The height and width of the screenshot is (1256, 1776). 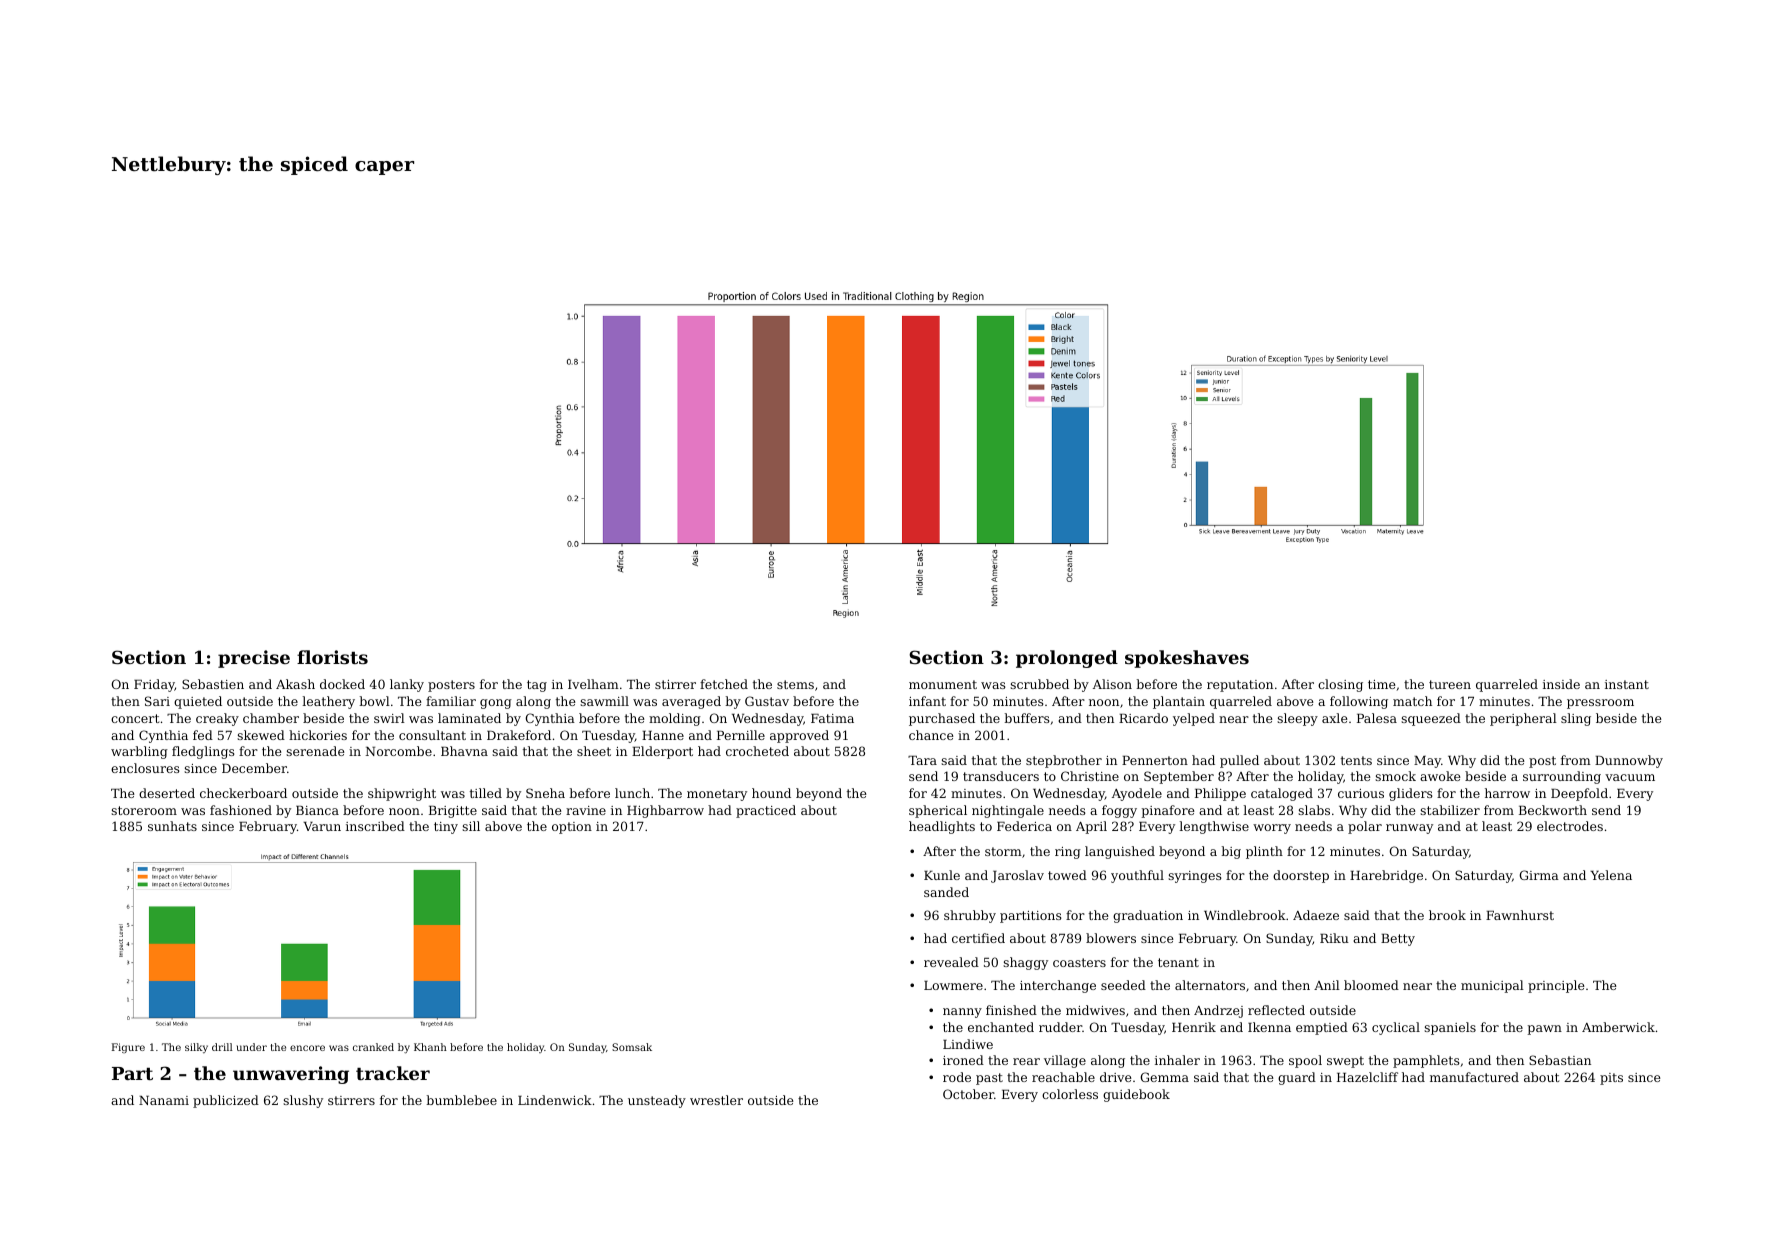 What do you see at coordinates (1553, 810) in the screenshot?
I see `Beckworth` at bounding box center [1553, 810].
